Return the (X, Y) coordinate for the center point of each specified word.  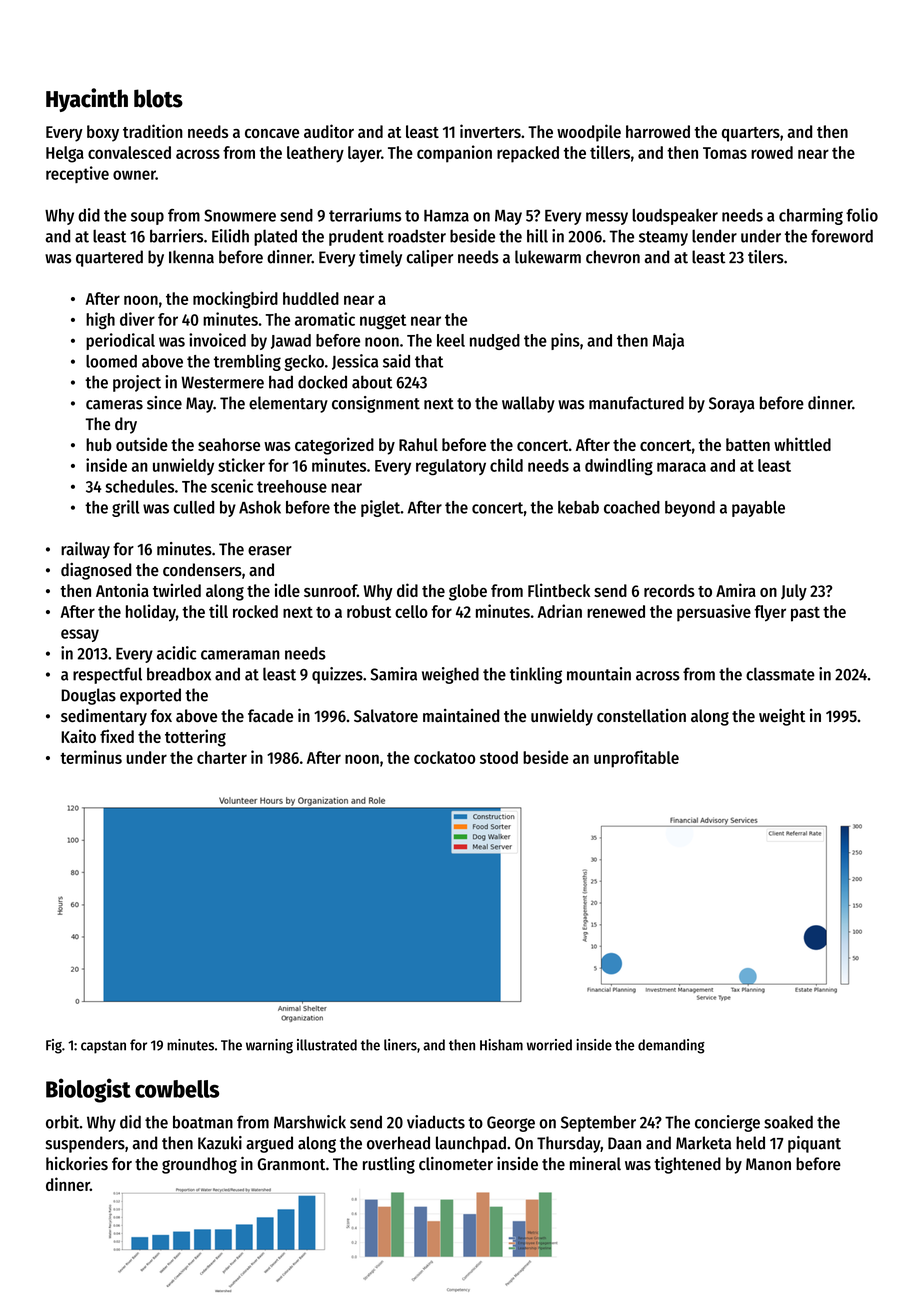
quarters (751, 134)
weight (782, 717)
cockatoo (444, 757)
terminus (91, 757)
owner (134, 175)
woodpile (589, 133)
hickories (77, 1164)
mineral (595, 1164)
